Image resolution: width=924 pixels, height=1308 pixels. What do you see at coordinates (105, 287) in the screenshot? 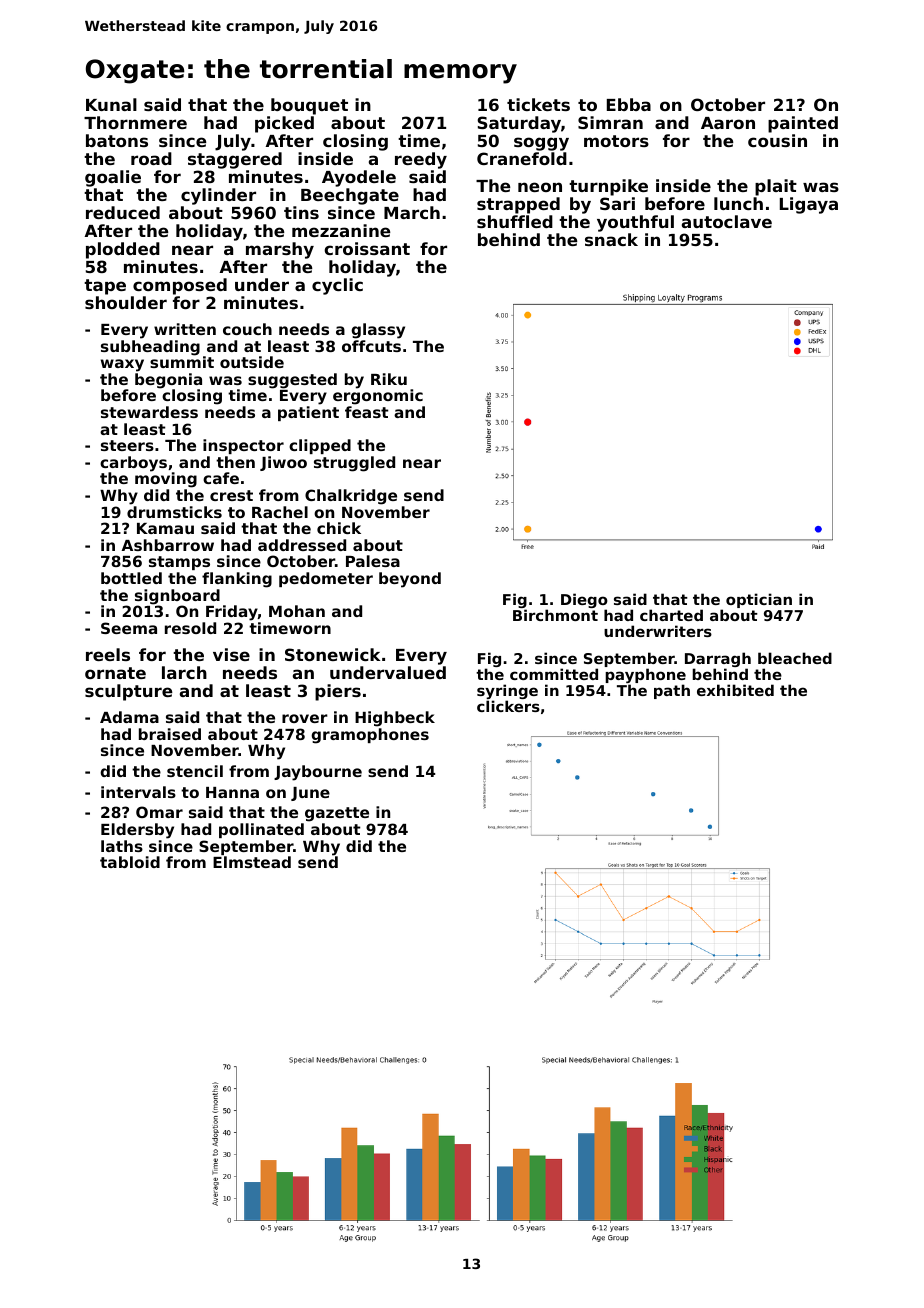
I see `tape` at bounding box center [105, 287].
